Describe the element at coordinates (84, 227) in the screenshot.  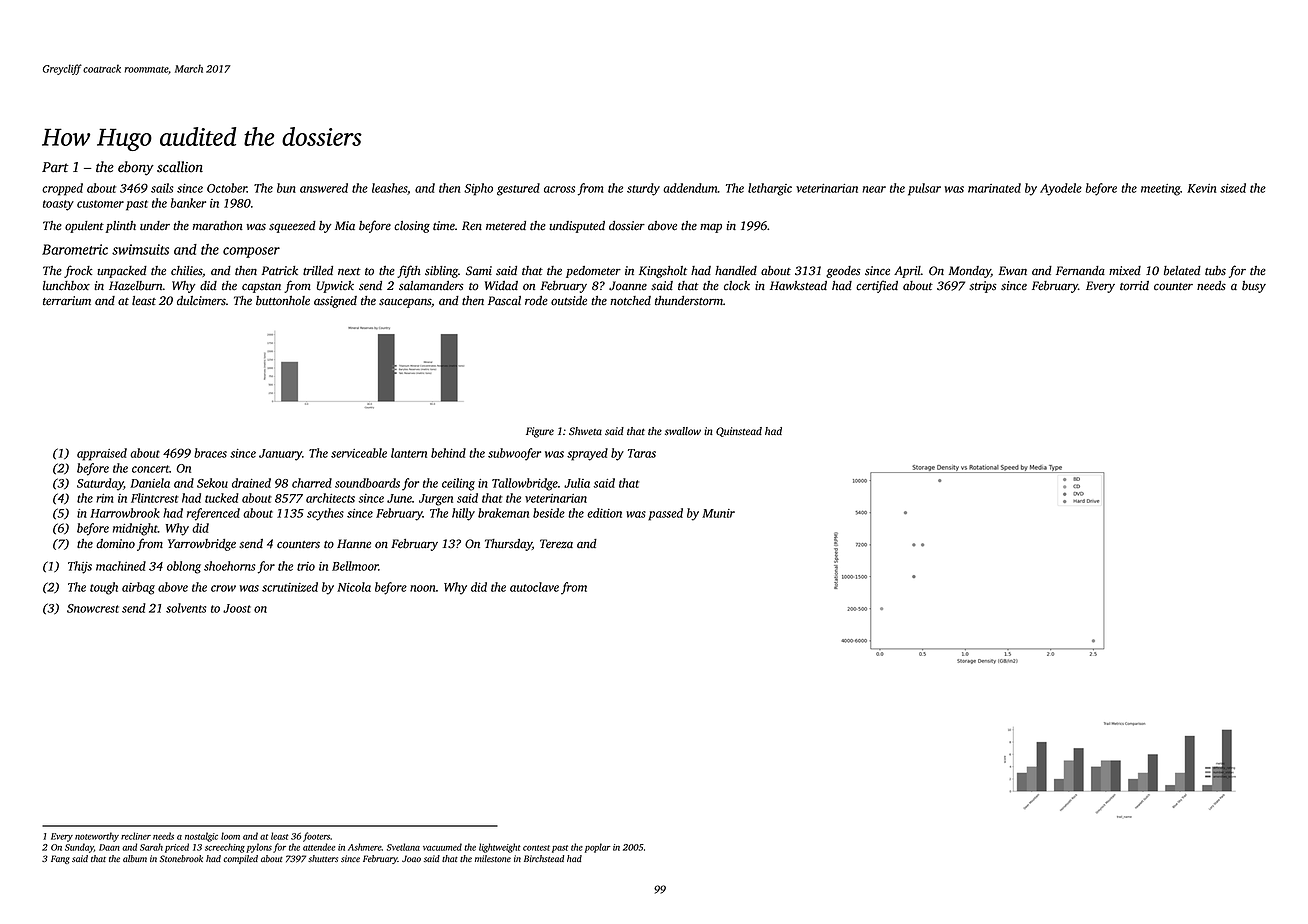
I see `opulent` at that location.
